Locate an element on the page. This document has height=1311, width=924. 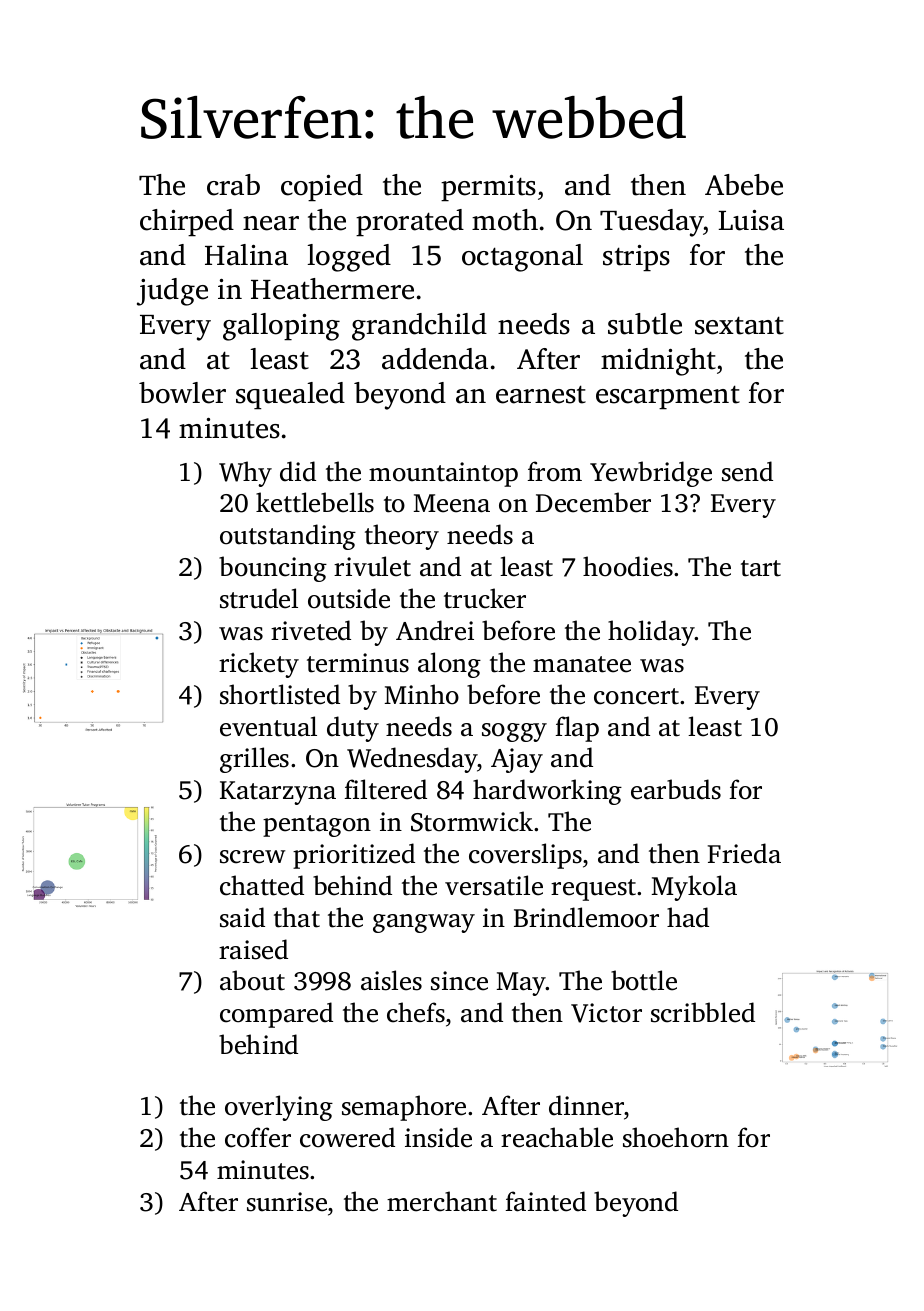
Luisa is located at coordinates (751, 220).
